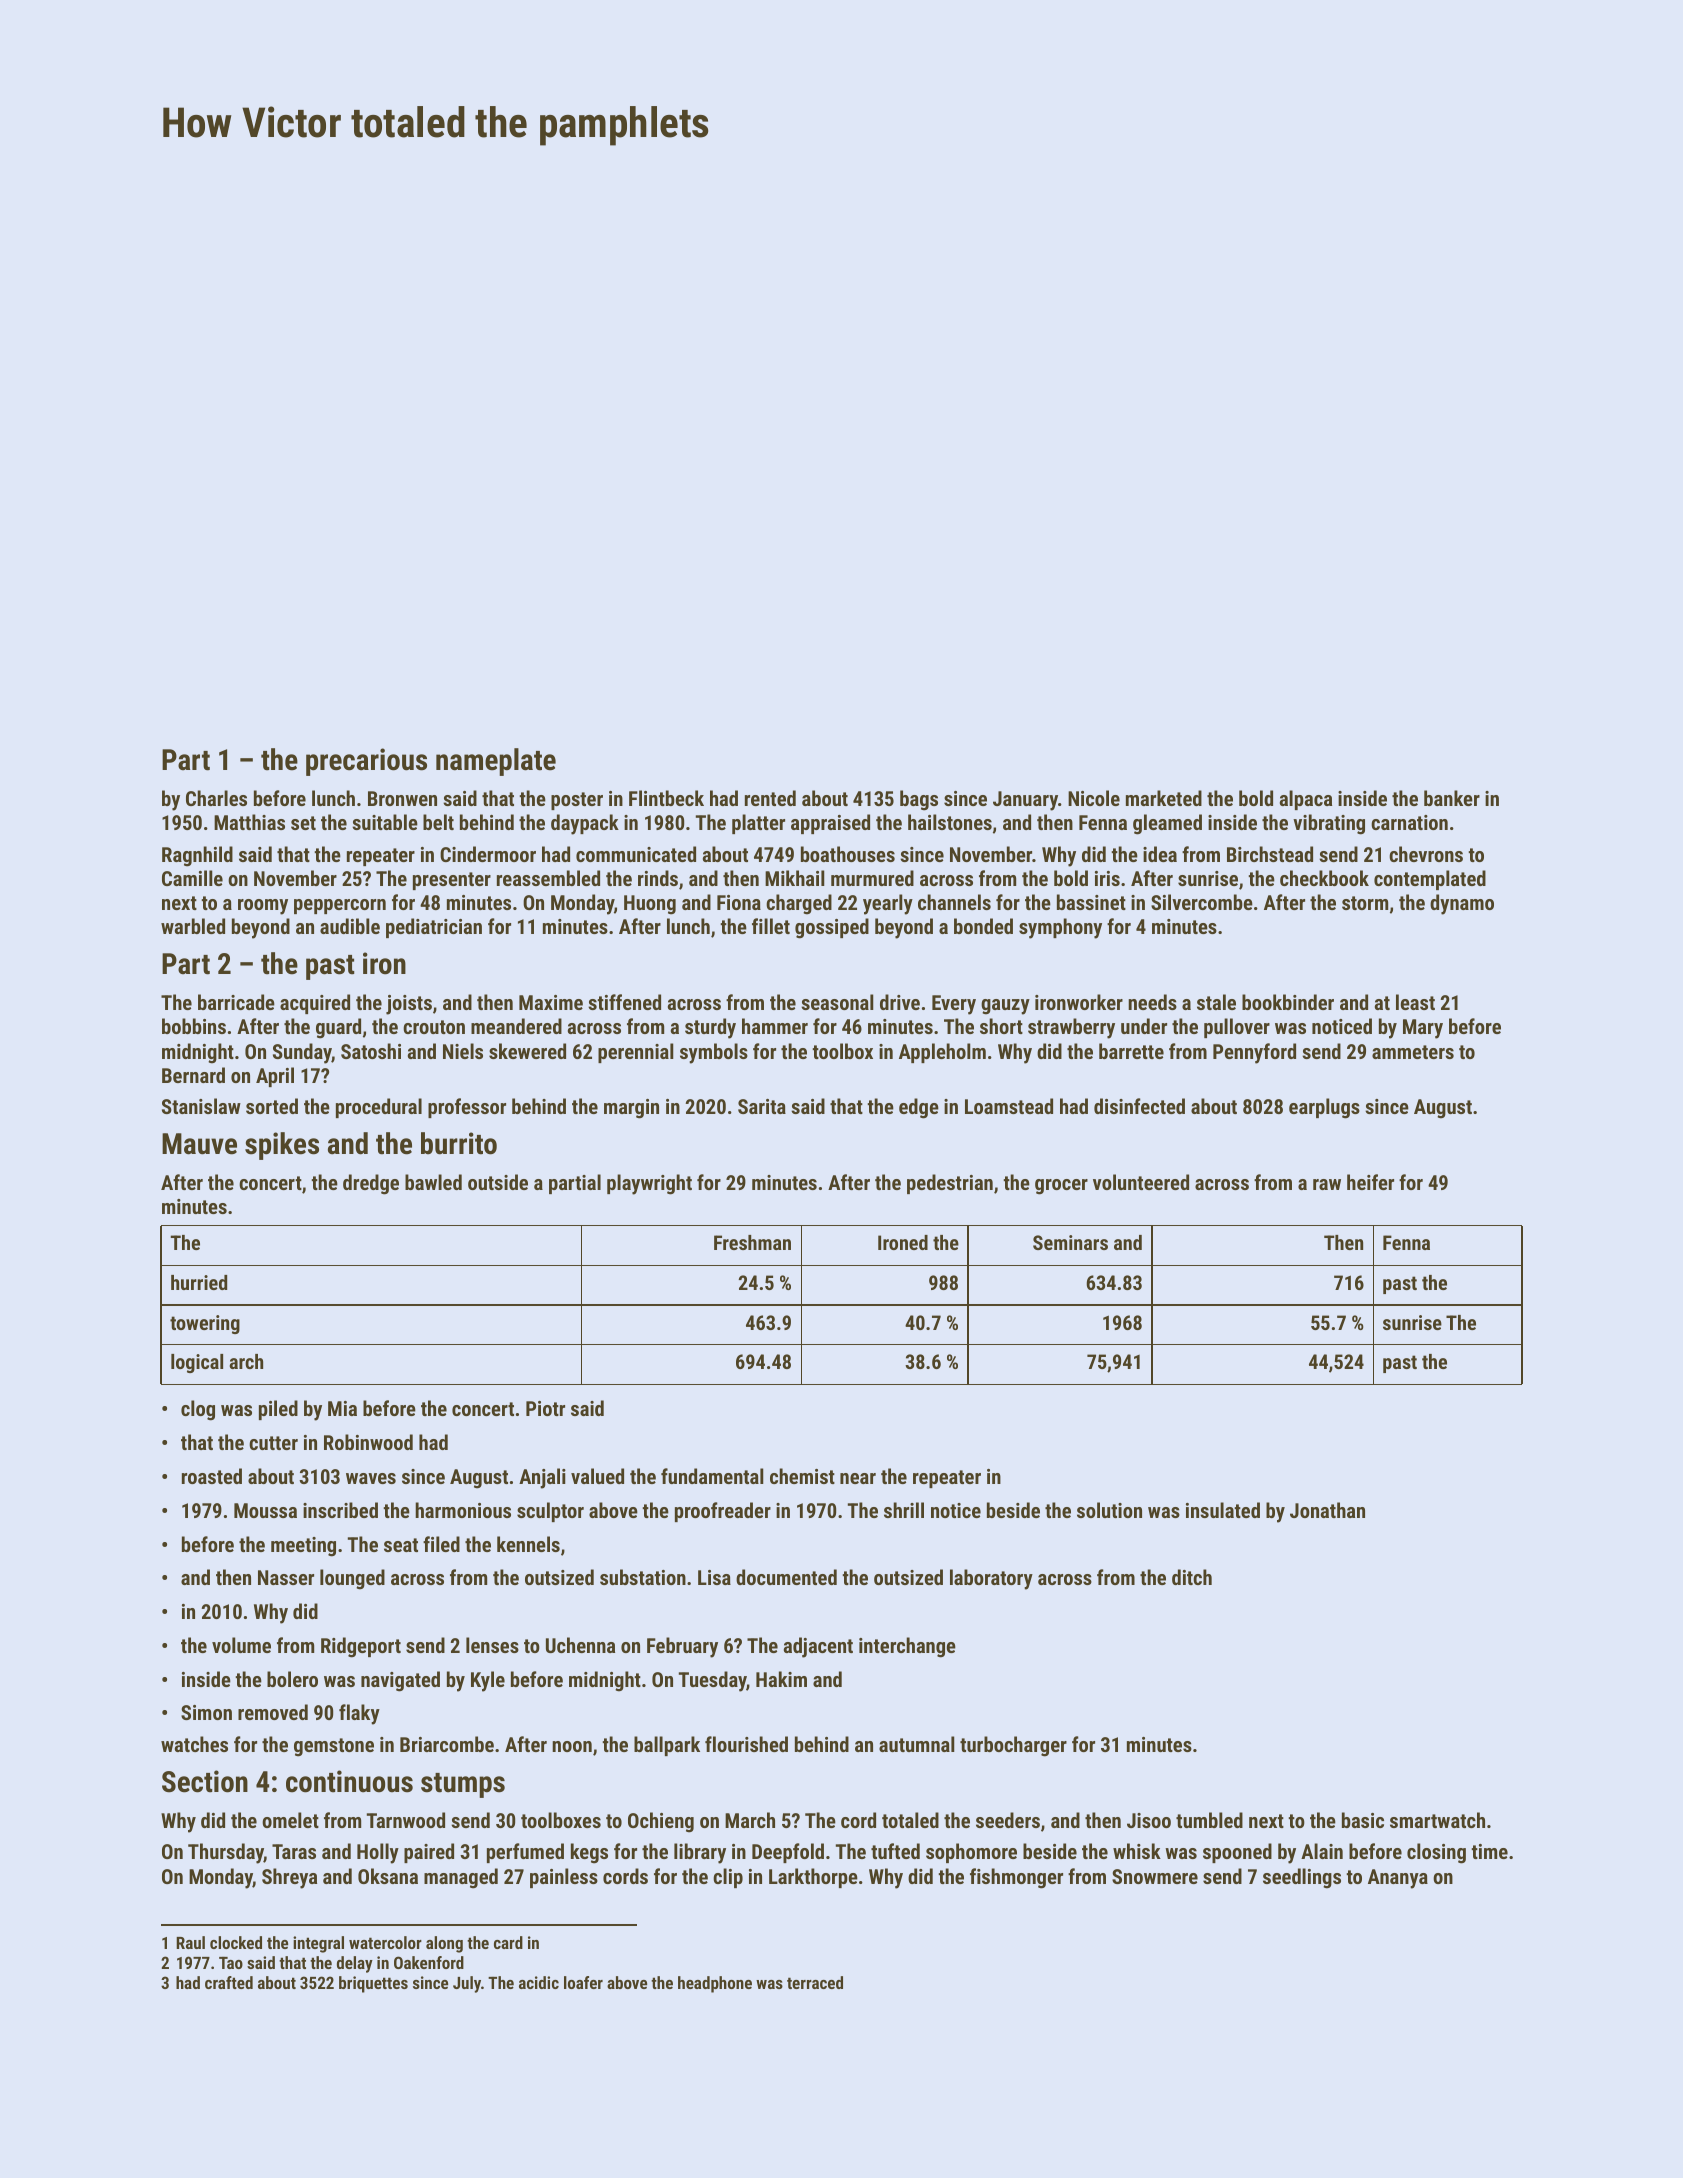  Describe the element at coordinates (438, 822) in the document. I see `belt` at that location.
